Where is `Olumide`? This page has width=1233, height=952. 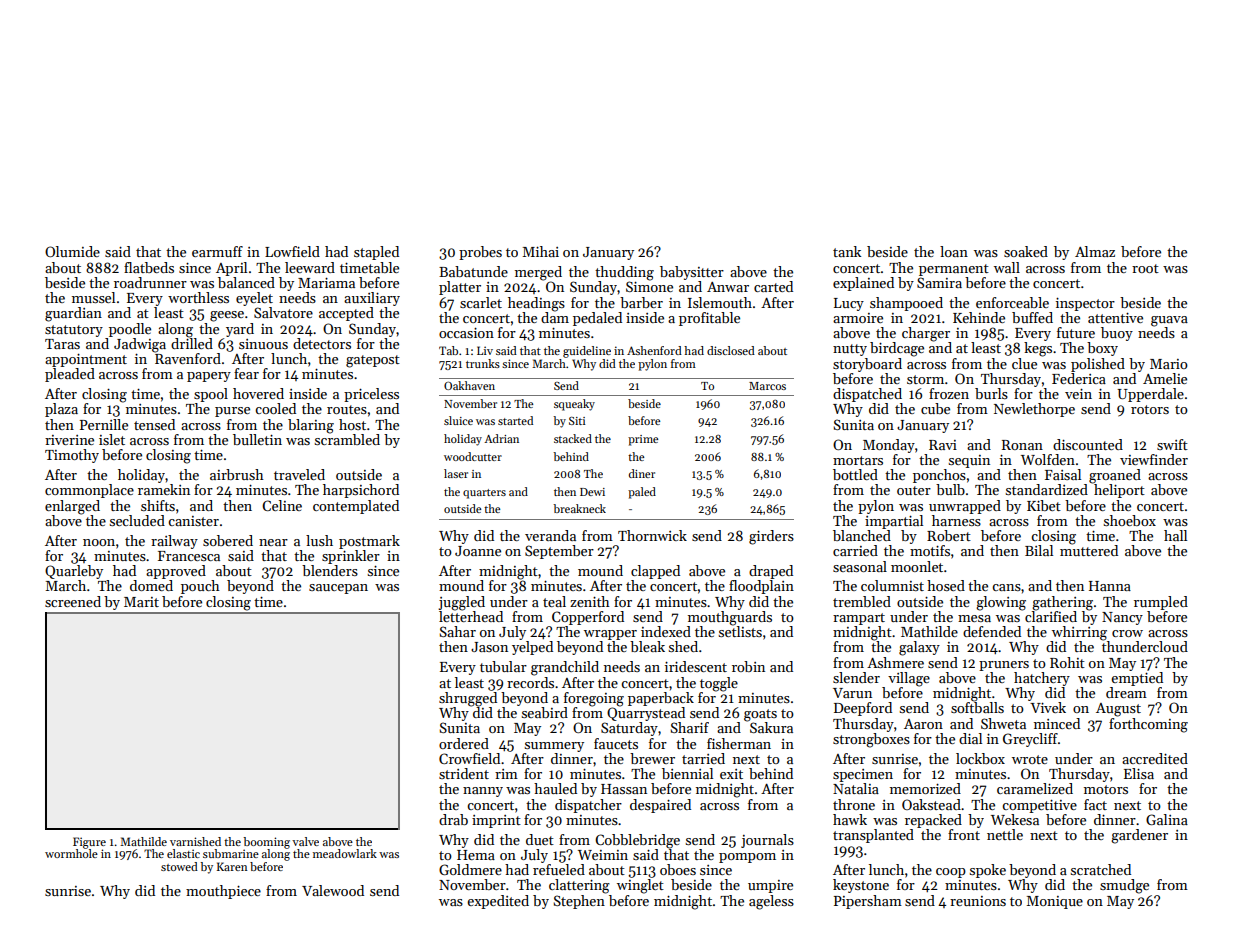
Olumide is located at coordinates (72, 251).
